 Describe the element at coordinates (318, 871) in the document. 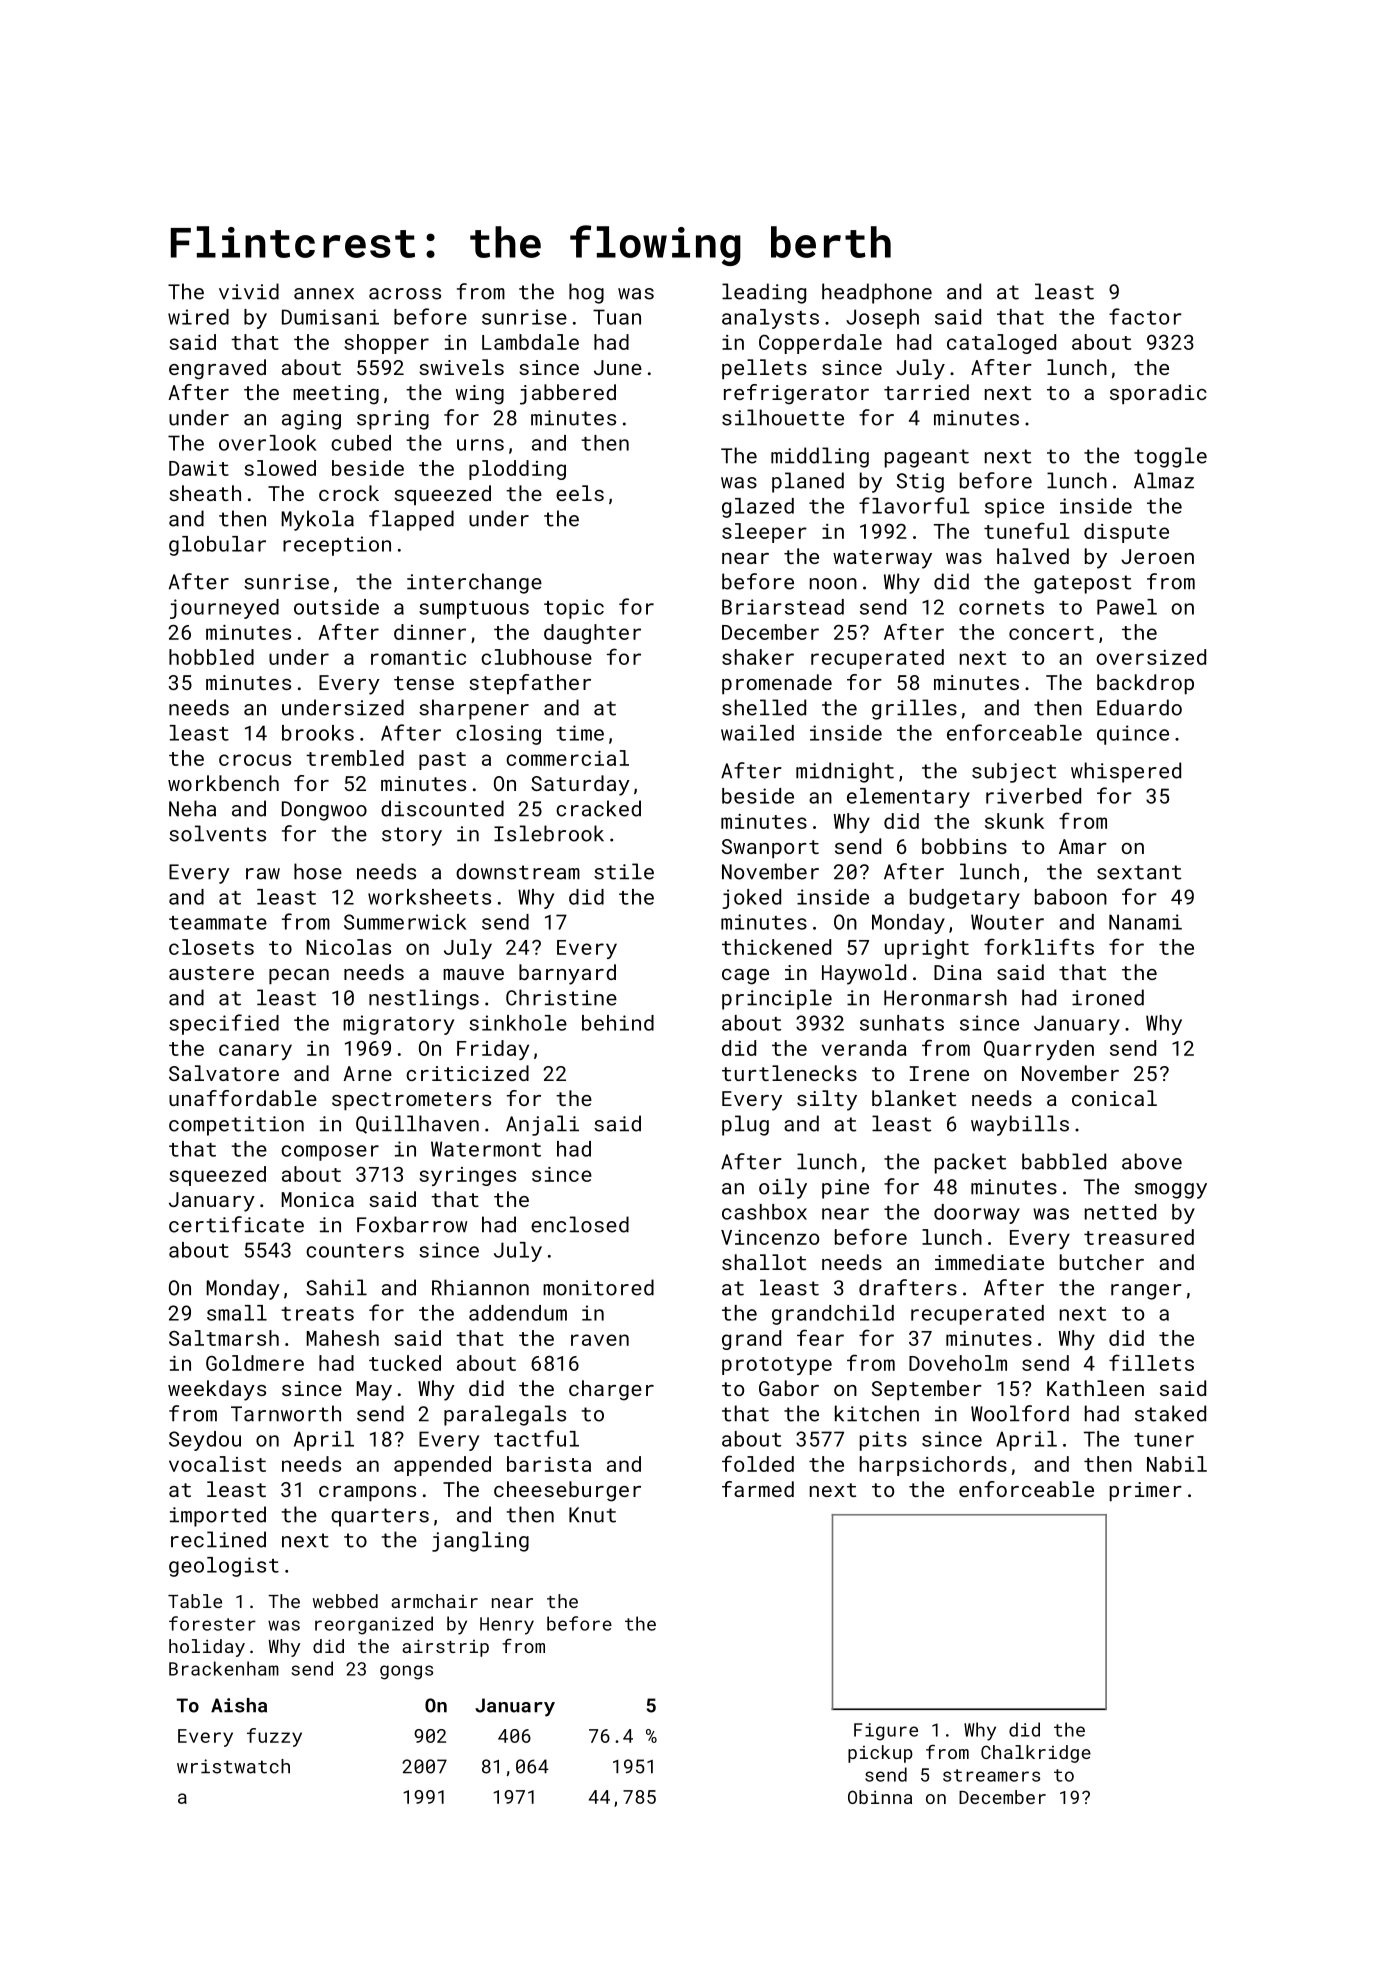

I see `hose` at that location.
